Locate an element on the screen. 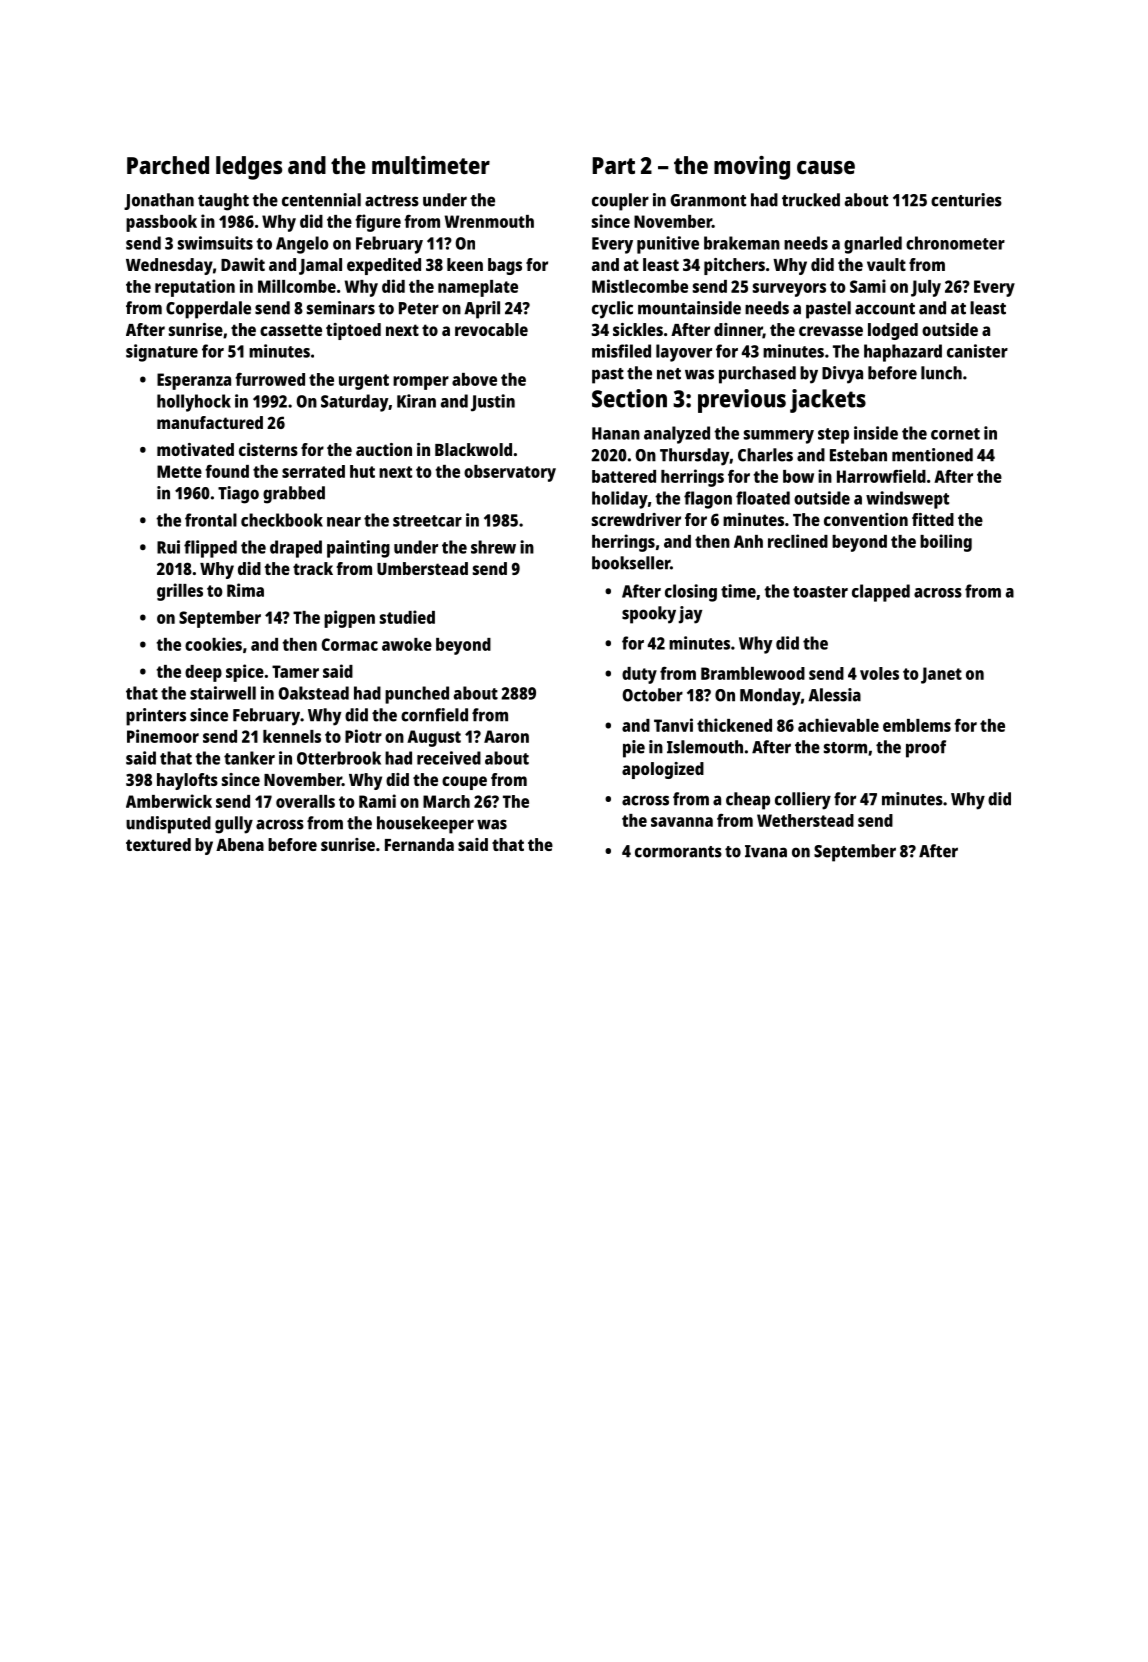 The height and width of the screenshot is (1662, 1148). actress is located at coordinates (392, 201).
